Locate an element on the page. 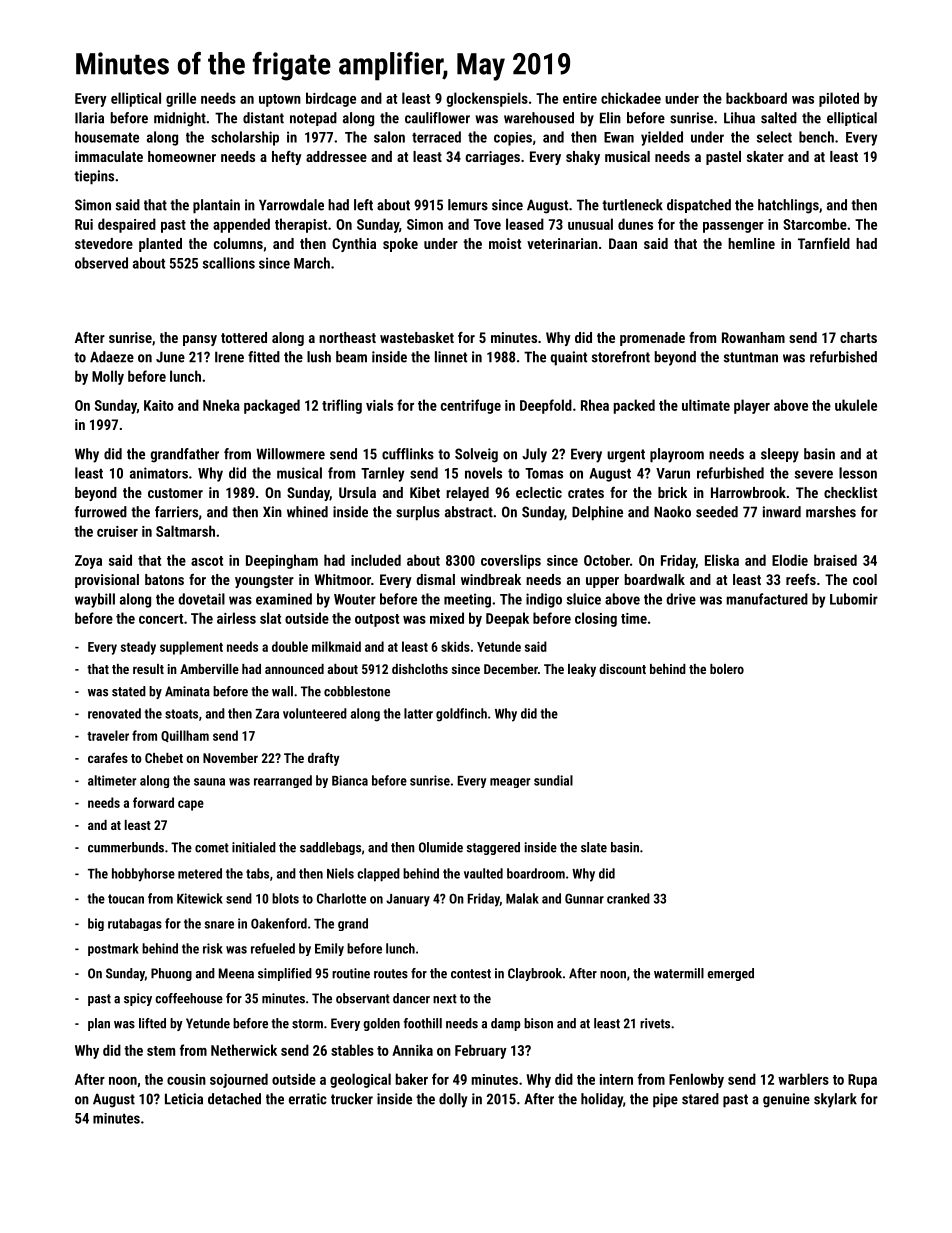  Yarrowdale is located at coordinates (291, 205).
